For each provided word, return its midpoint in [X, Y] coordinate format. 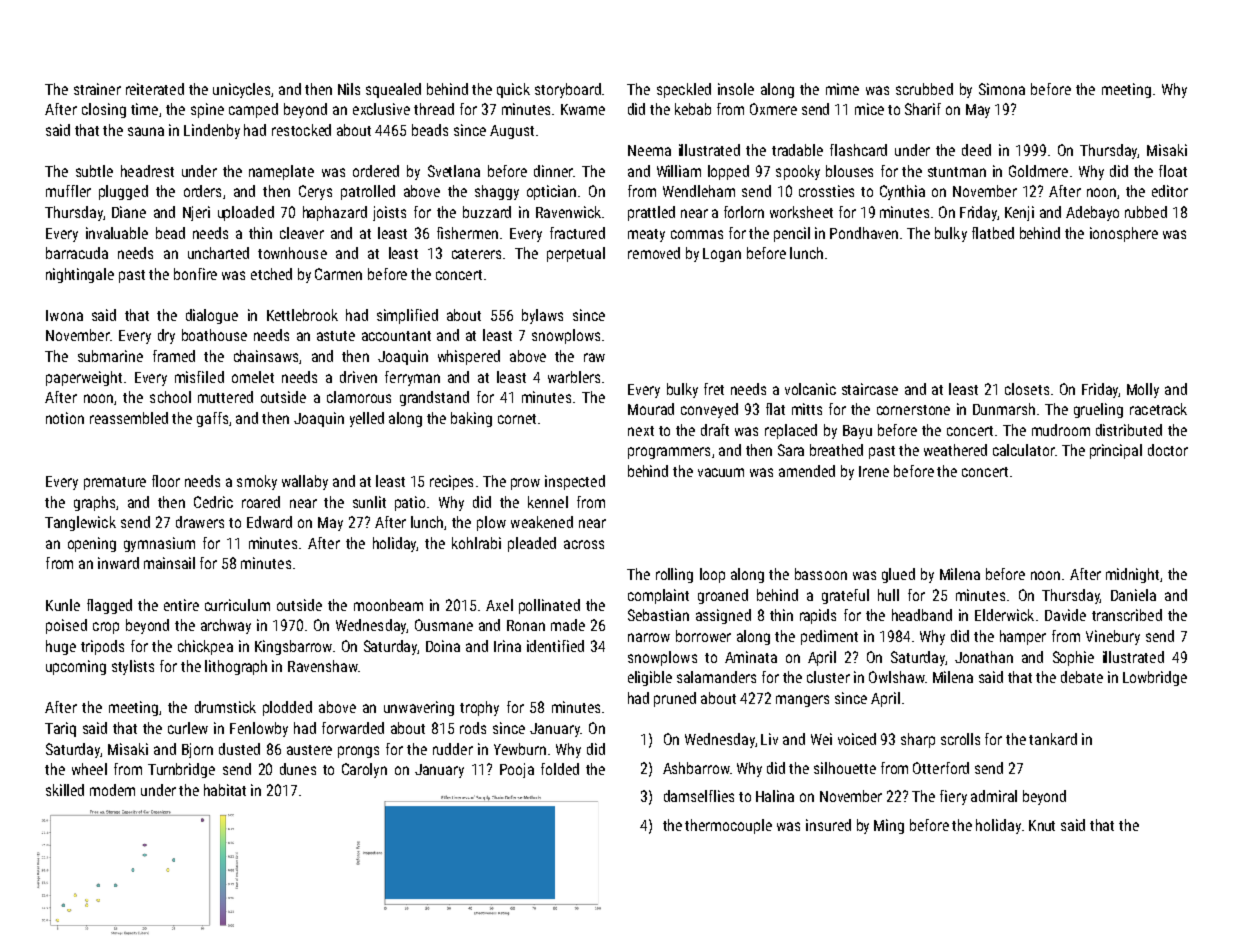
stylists [133, 667]
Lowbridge [1155, 678]
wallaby [305, 482]
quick [513, 90]
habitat [225, 790]
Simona [1002, 89]
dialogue [212, 316]
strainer [97, 89]
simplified [407, 316]
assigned [723, 616]
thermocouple [728, 826]
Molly [1143, 390]
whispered [469, 357]
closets [1027, 389]
